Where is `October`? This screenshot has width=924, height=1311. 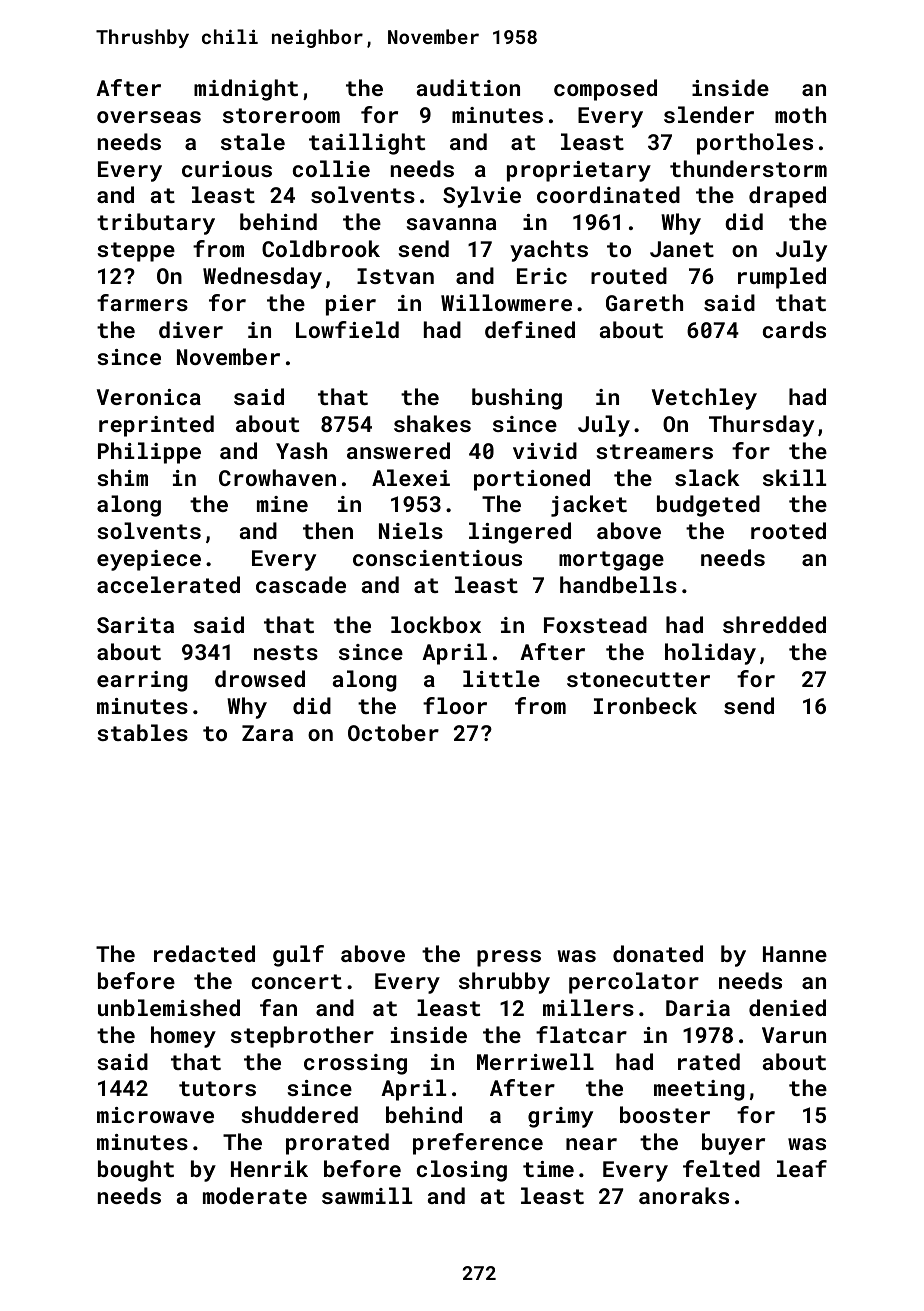 October is located at coordinates (393, 732).
